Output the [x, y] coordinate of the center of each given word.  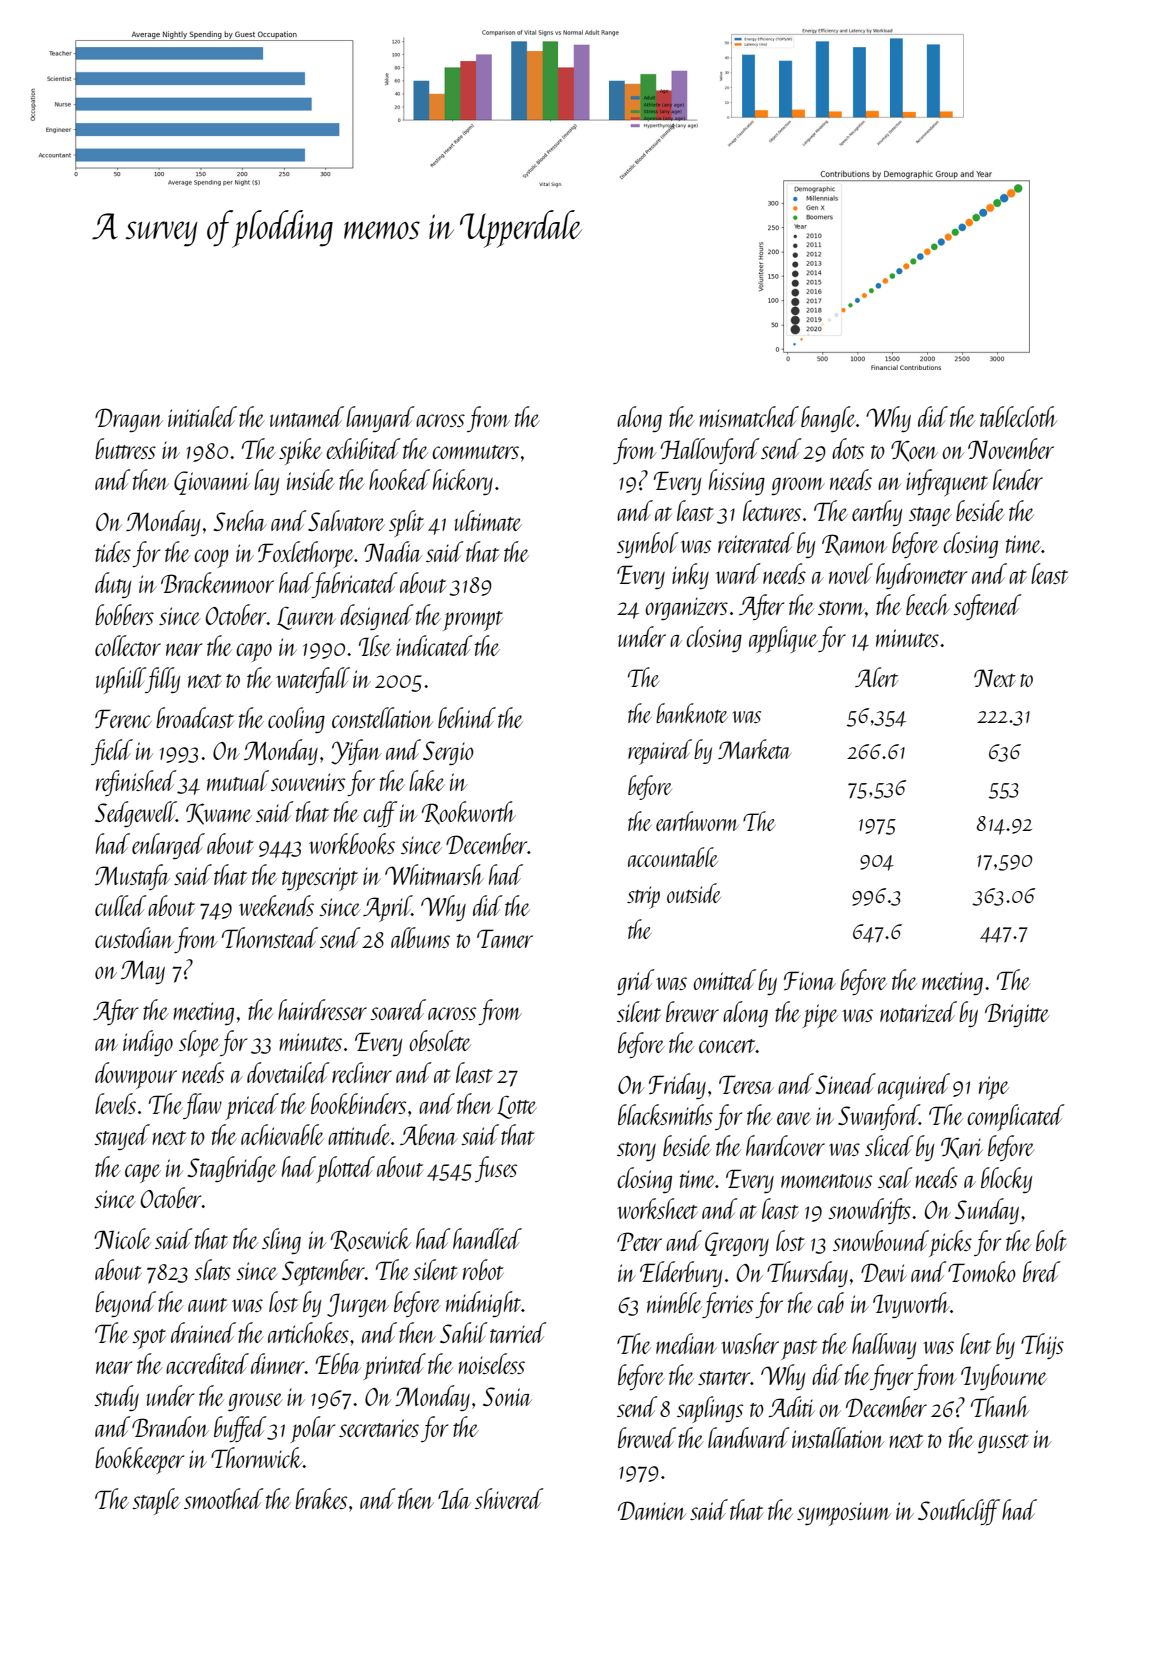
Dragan [129, 420]
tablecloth [1018, 416]
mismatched [749, 416]
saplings [710, 1409]
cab [830, 1302]
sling [281, 1241]
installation [838, 1437]
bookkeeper [139, 1460]
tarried [518, 1332]
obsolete [440, 1040]
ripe [994, 1088]
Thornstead [270, 937]
